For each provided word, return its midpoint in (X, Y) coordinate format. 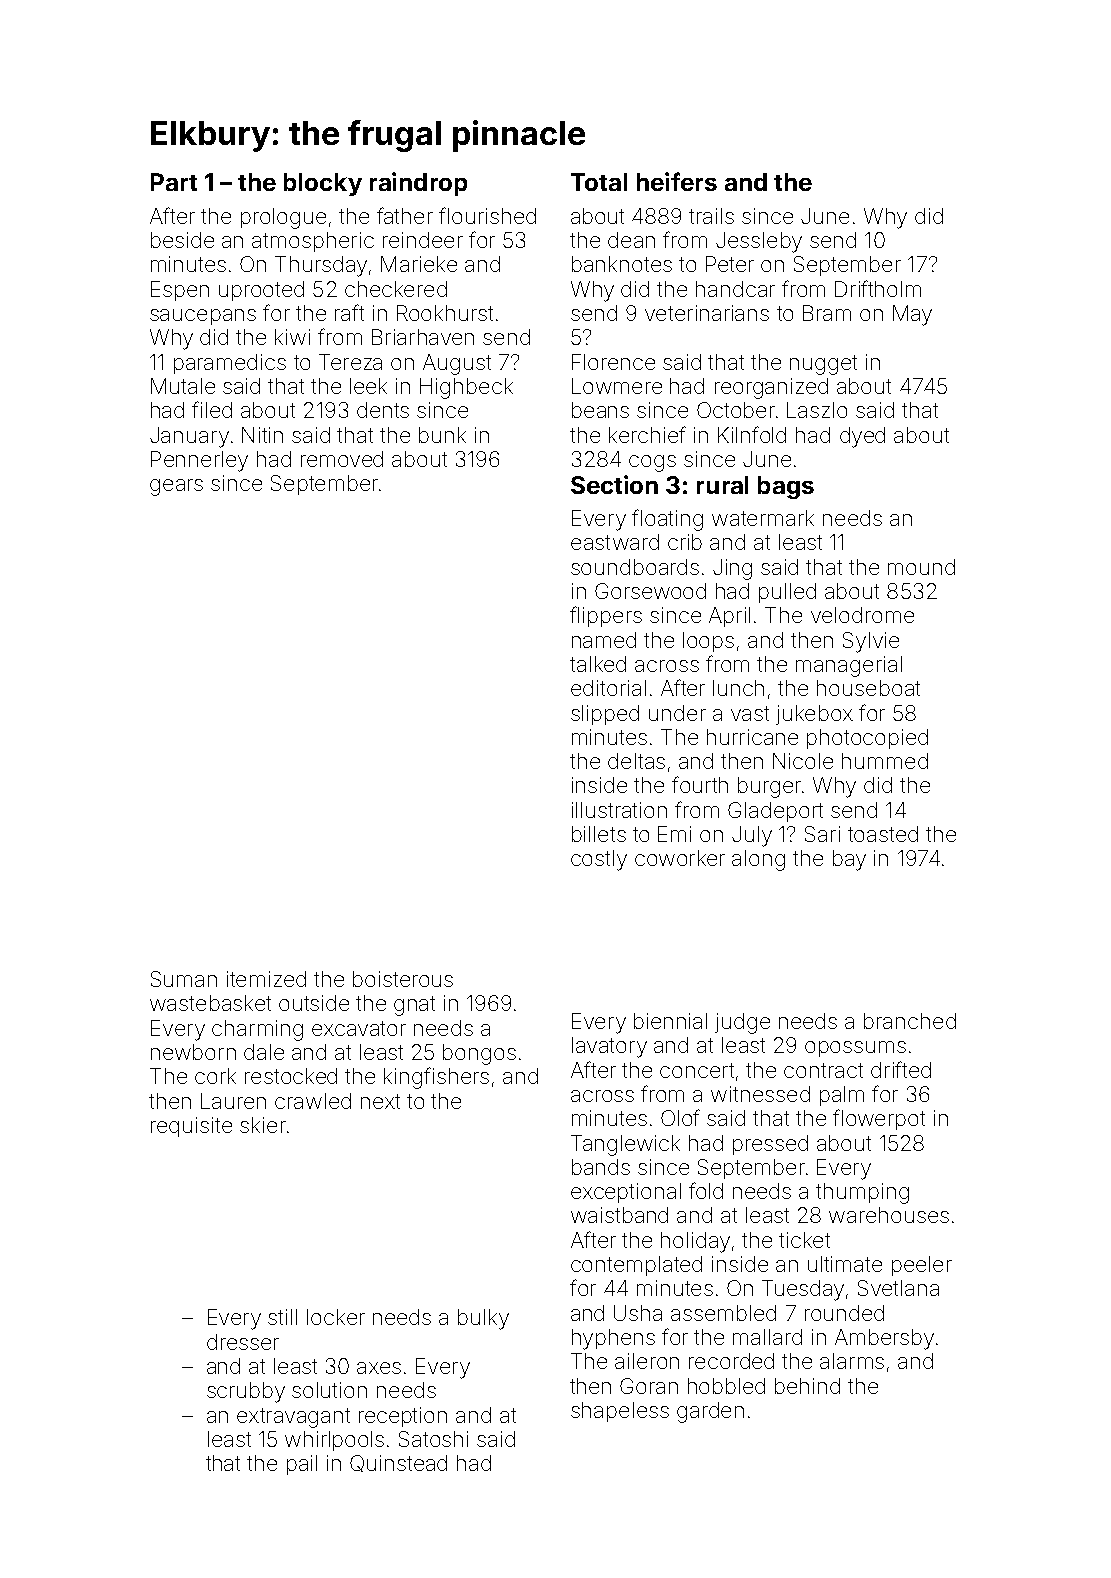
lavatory (609, 1047)
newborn (193, 1052)
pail (302, 1465)
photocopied (867, 739)
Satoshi (433, 1439)
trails (711, 216)
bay (849, 860)
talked (598, 664)
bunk (442, 435)
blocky (323, 184)
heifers (677, 181)
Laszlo (817, 410)
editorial (608, 688)
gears (176, 487)
